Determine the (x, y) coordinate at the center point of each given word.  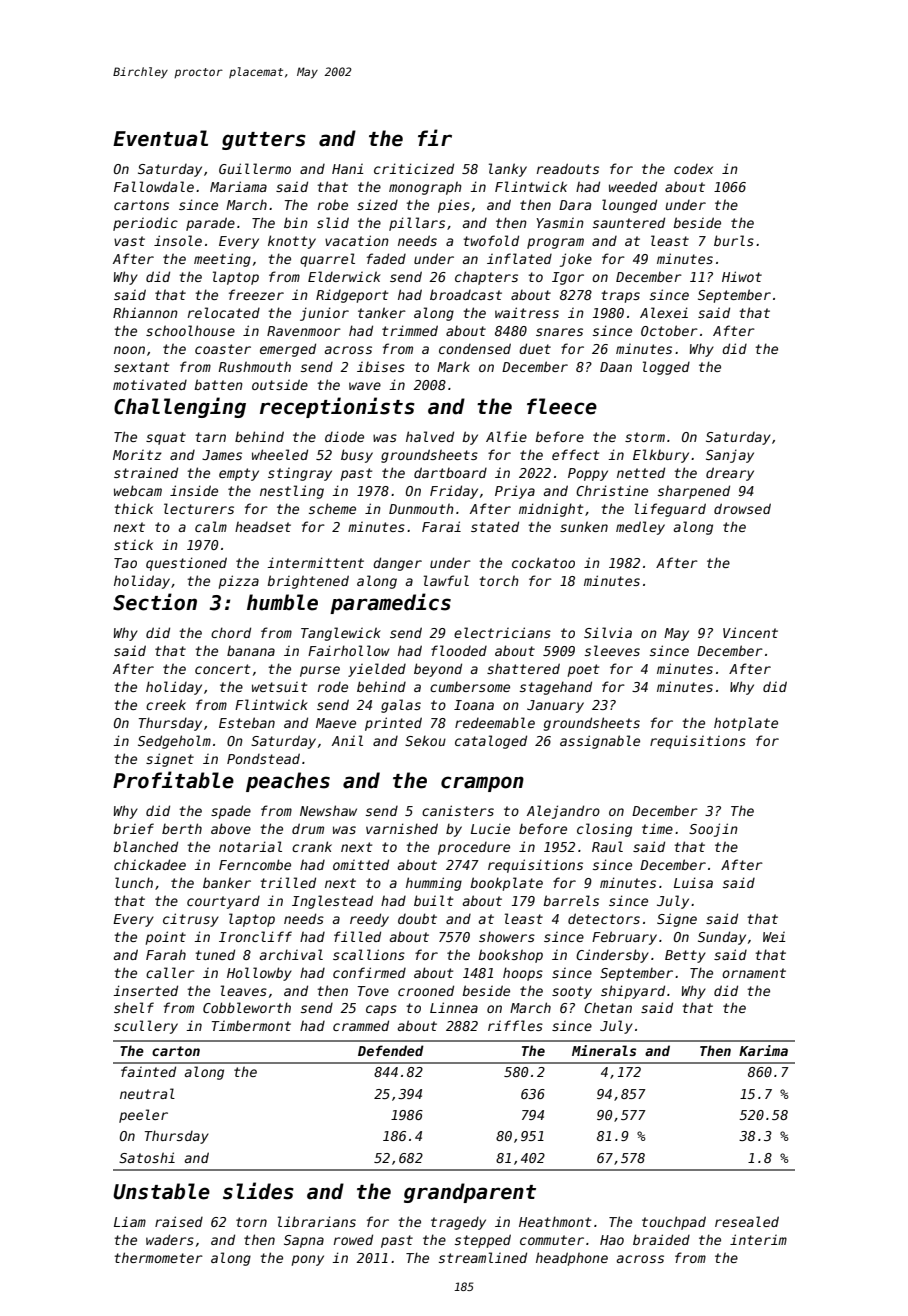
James (222, 455)
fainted (148, 1071)
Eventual (160, 138)
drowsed (742, 508)
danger (397, 564)
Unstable (161, 1191)
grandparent (470, 1193)
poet (583, 670)
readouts (568, 168)
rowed (353, 1239)
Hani (348, 169)
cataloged (491, 742)
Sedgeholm (174, 742)
